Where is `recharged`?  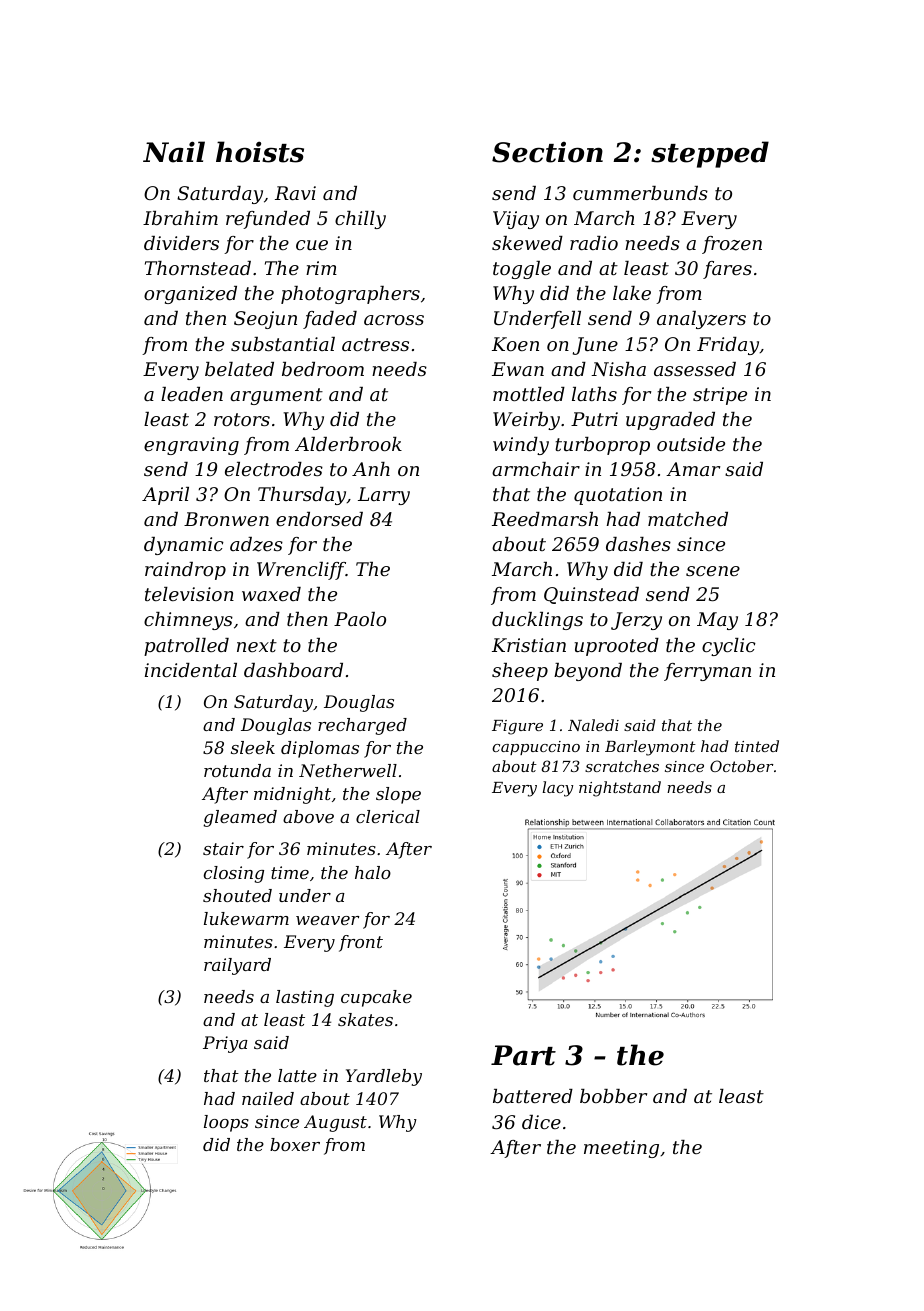
recharged is located at coordinates (362, 726).
